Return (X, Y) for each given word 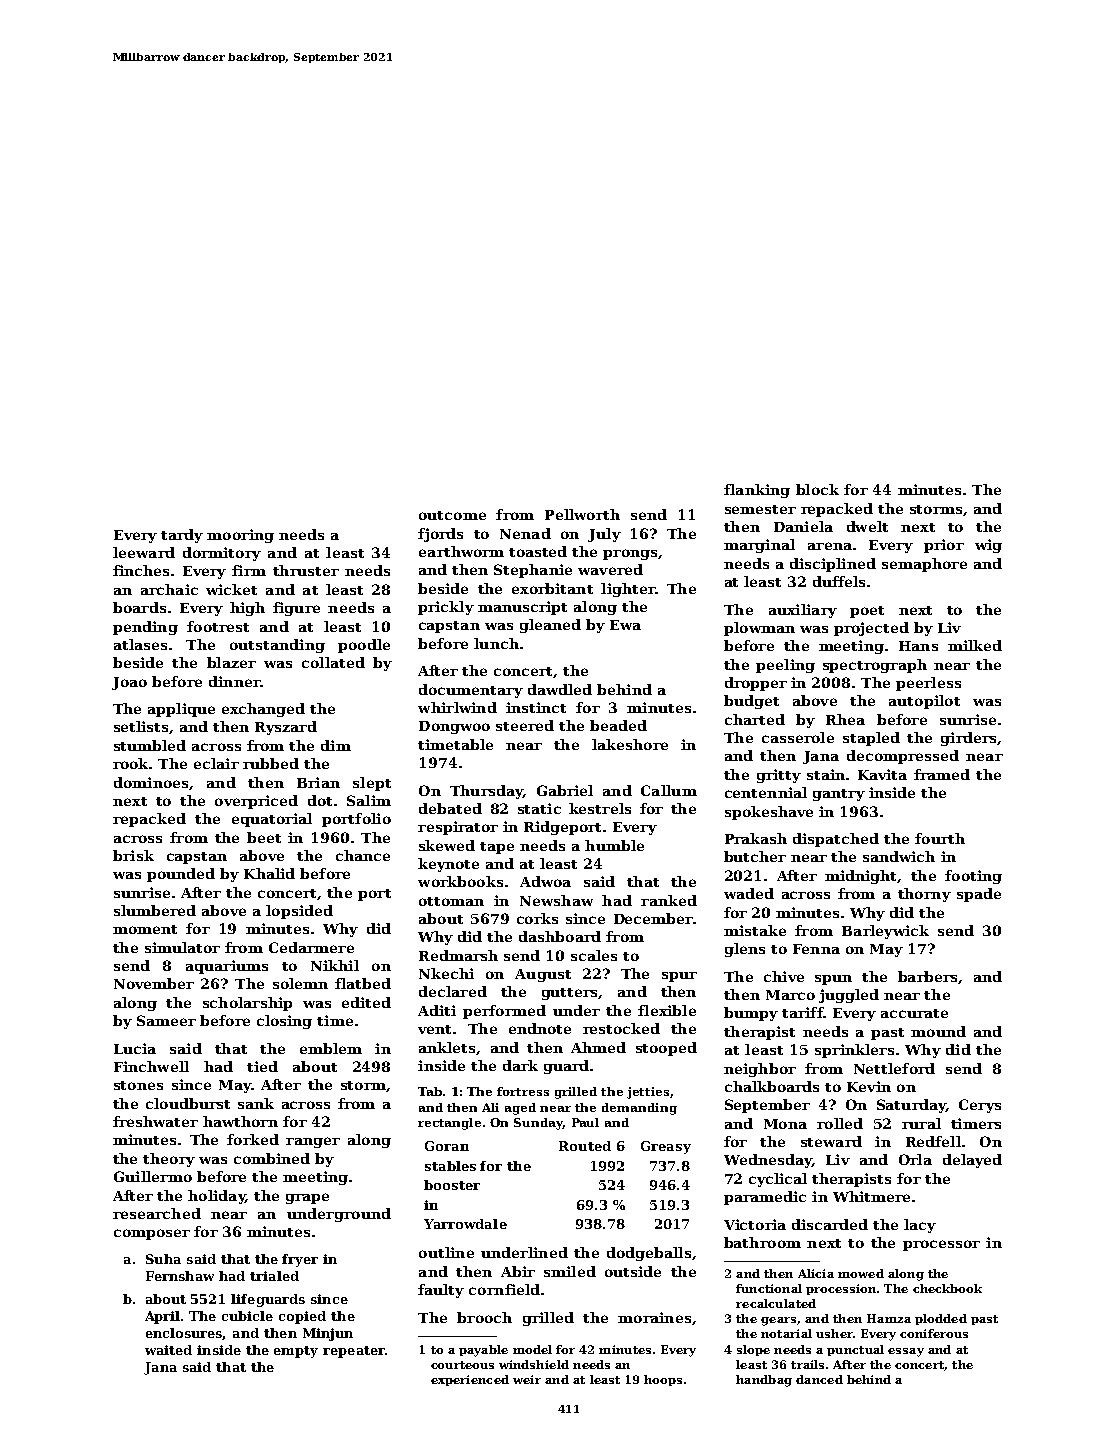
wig (988, 546)
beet (264, 837)
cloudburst (188, 1103)
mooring (240, 536)
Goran (447, 1146)
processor (941, 1245)
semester (760, 509)
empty (296, 1352)
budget (751, 702)
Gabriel (565, 790)
